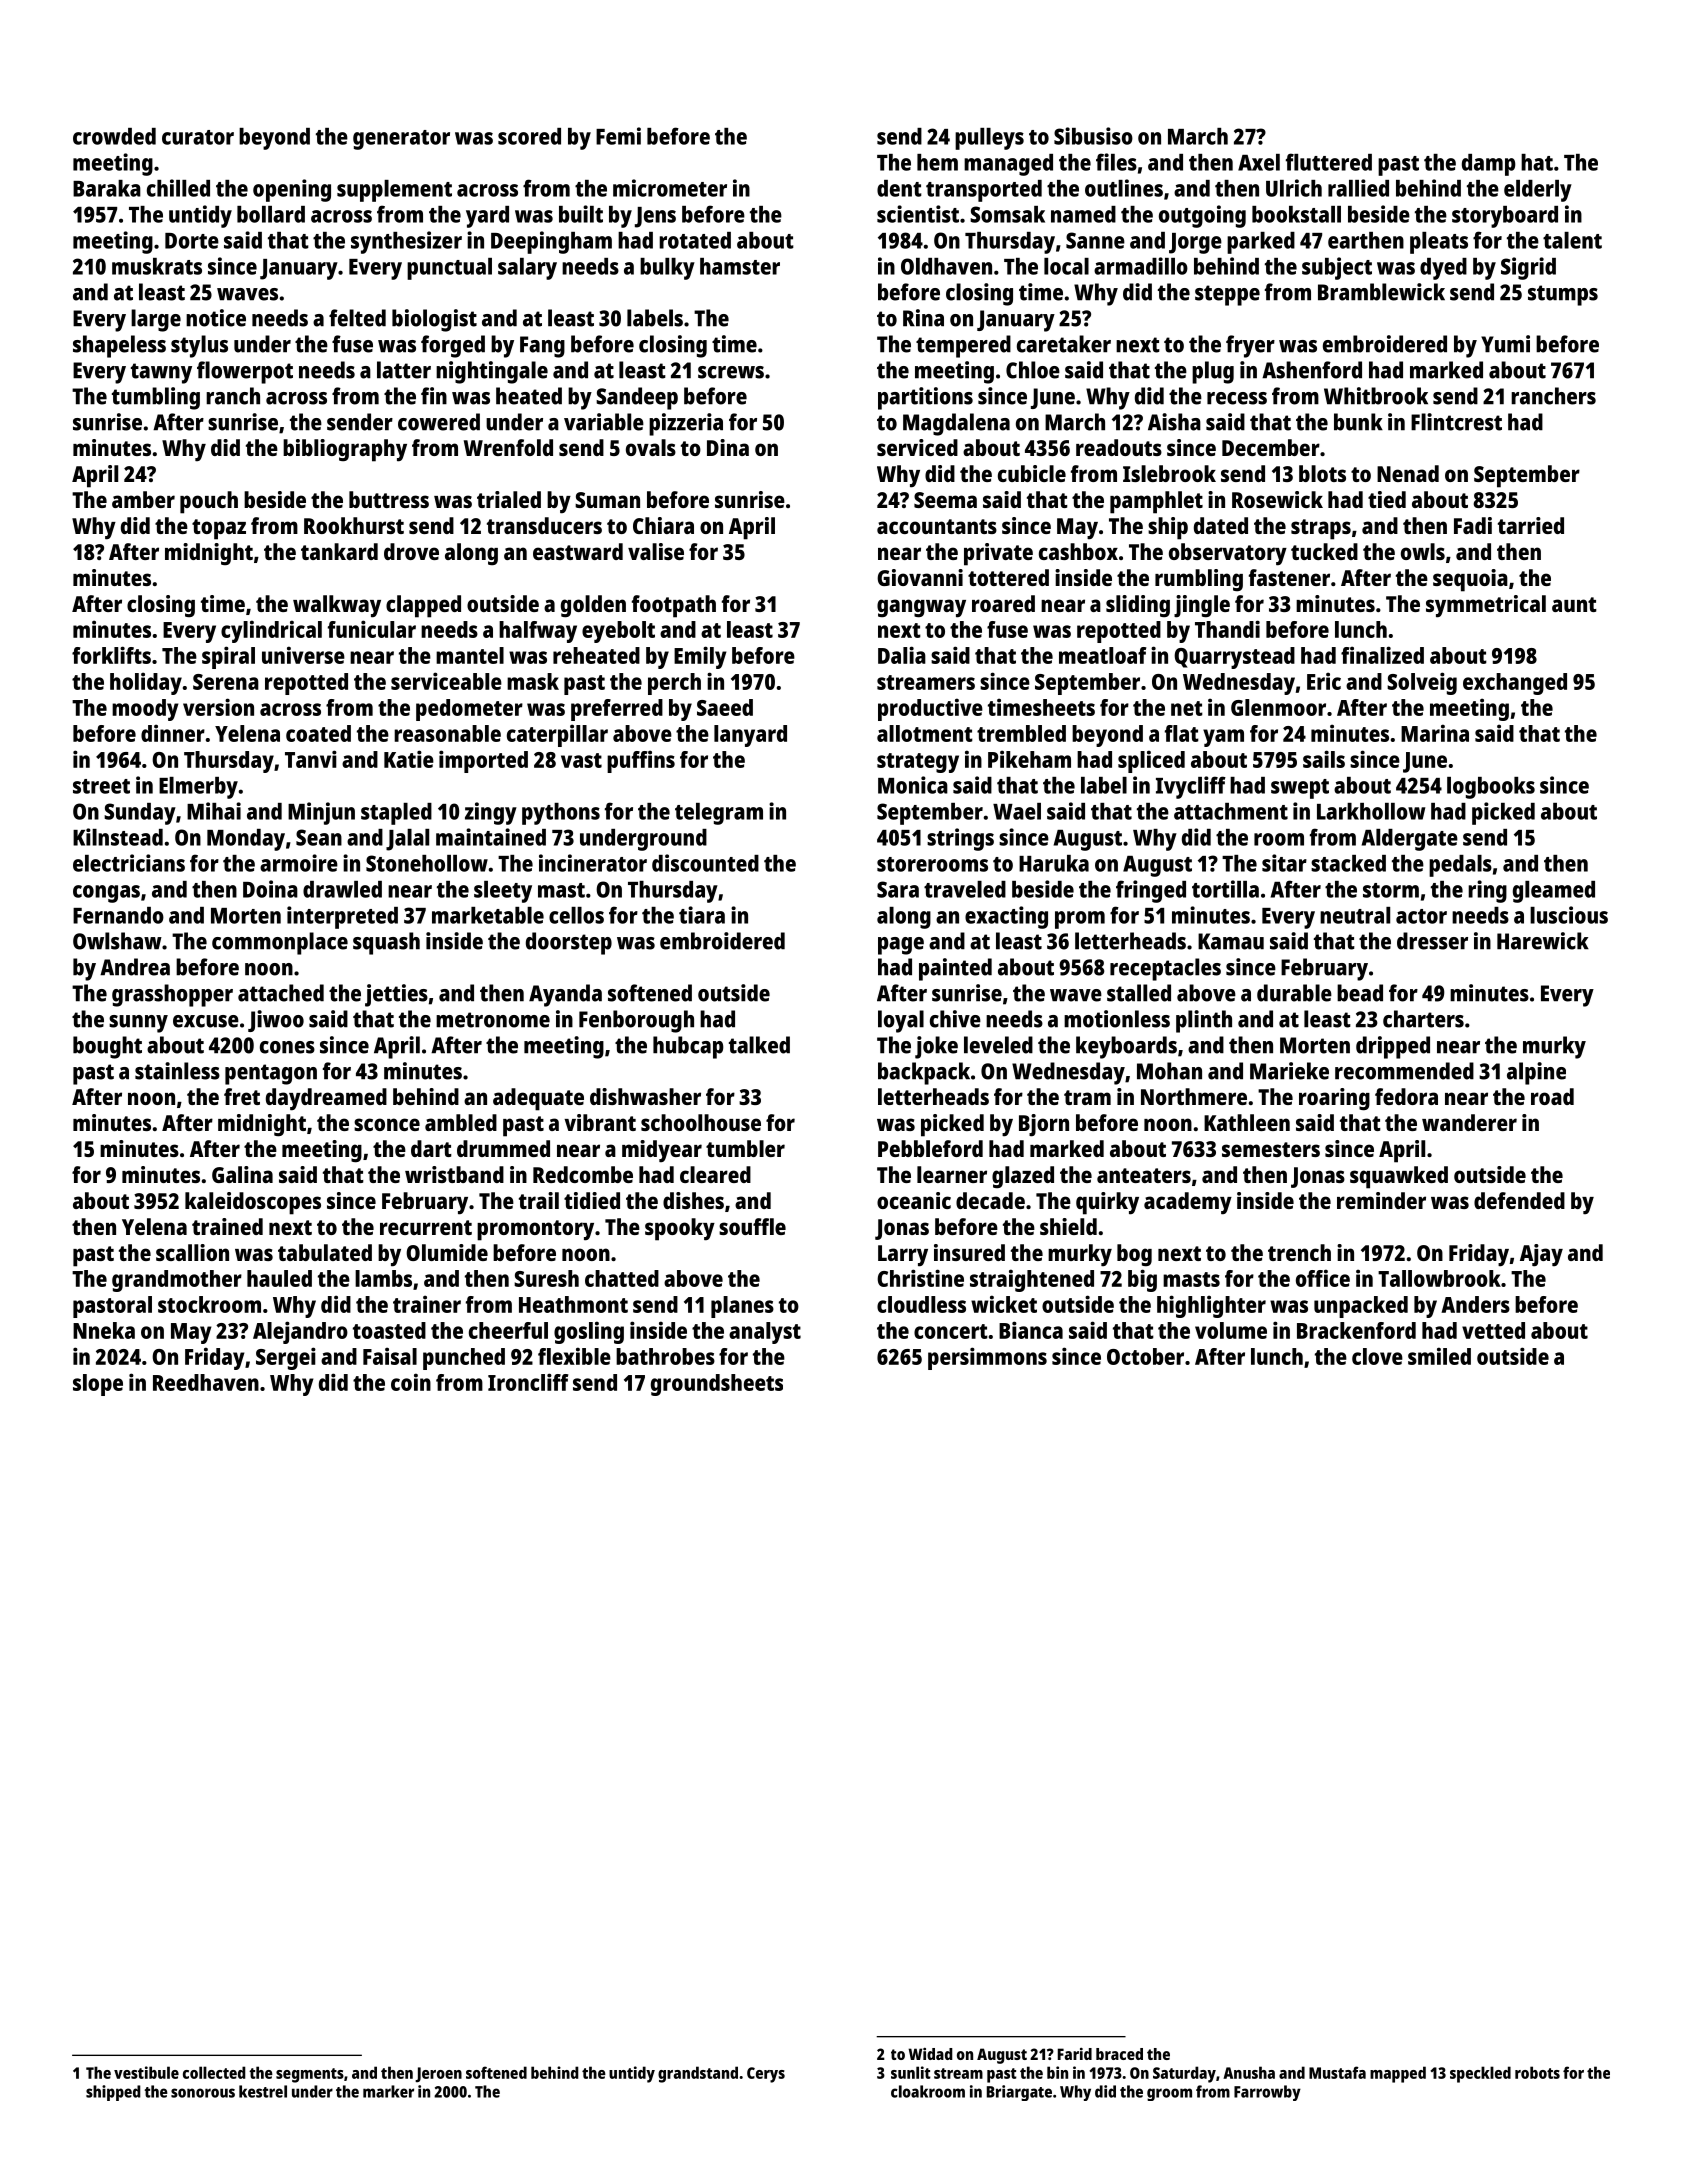 The width and height of the screenshot is (1683, 2178). Describe the element at coordinates (118, 915) in the screenshot. I see `Fernando` at that location.
